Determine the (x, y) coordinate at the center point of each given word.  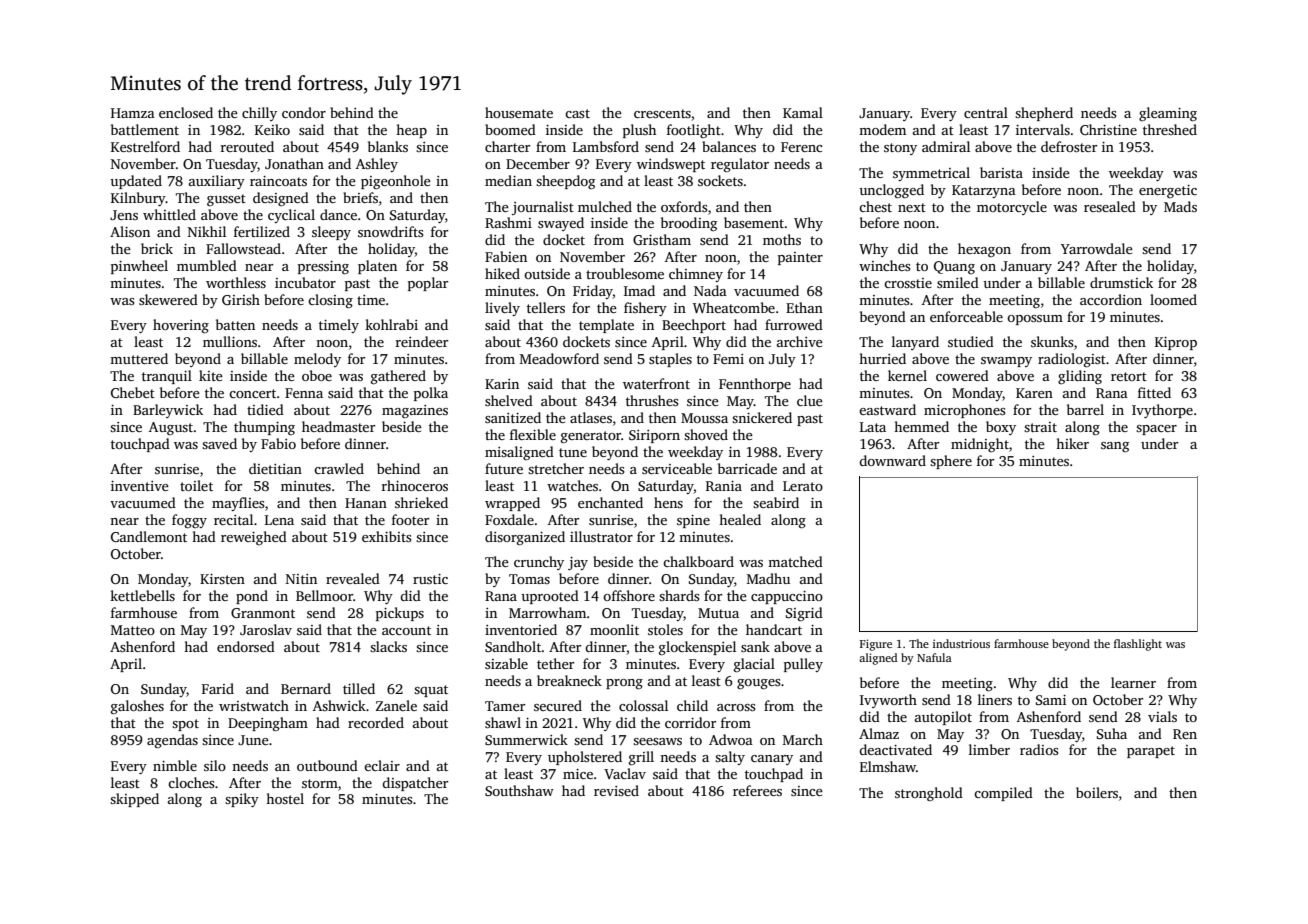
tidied (265, 409)
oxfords (684, 206)
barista (1001, 172)
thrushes (652, 400)
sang (1115, 447)
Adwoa (731, 739)
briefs (360, 197)
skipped (134, 800)
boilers (1097, 792)
